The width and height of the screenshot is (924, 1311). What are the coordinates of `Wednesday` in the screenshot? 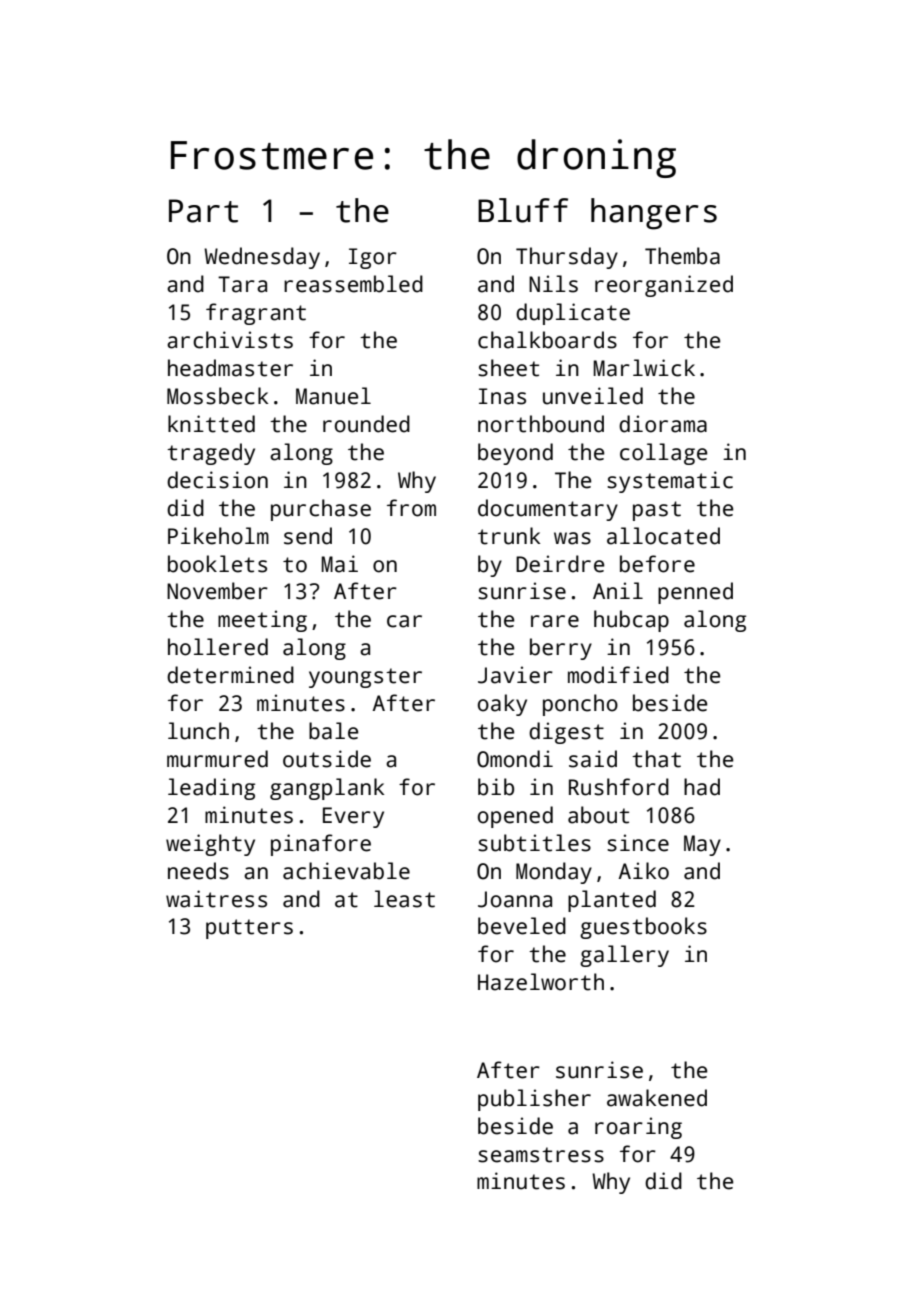 It's located at (262, 258).
